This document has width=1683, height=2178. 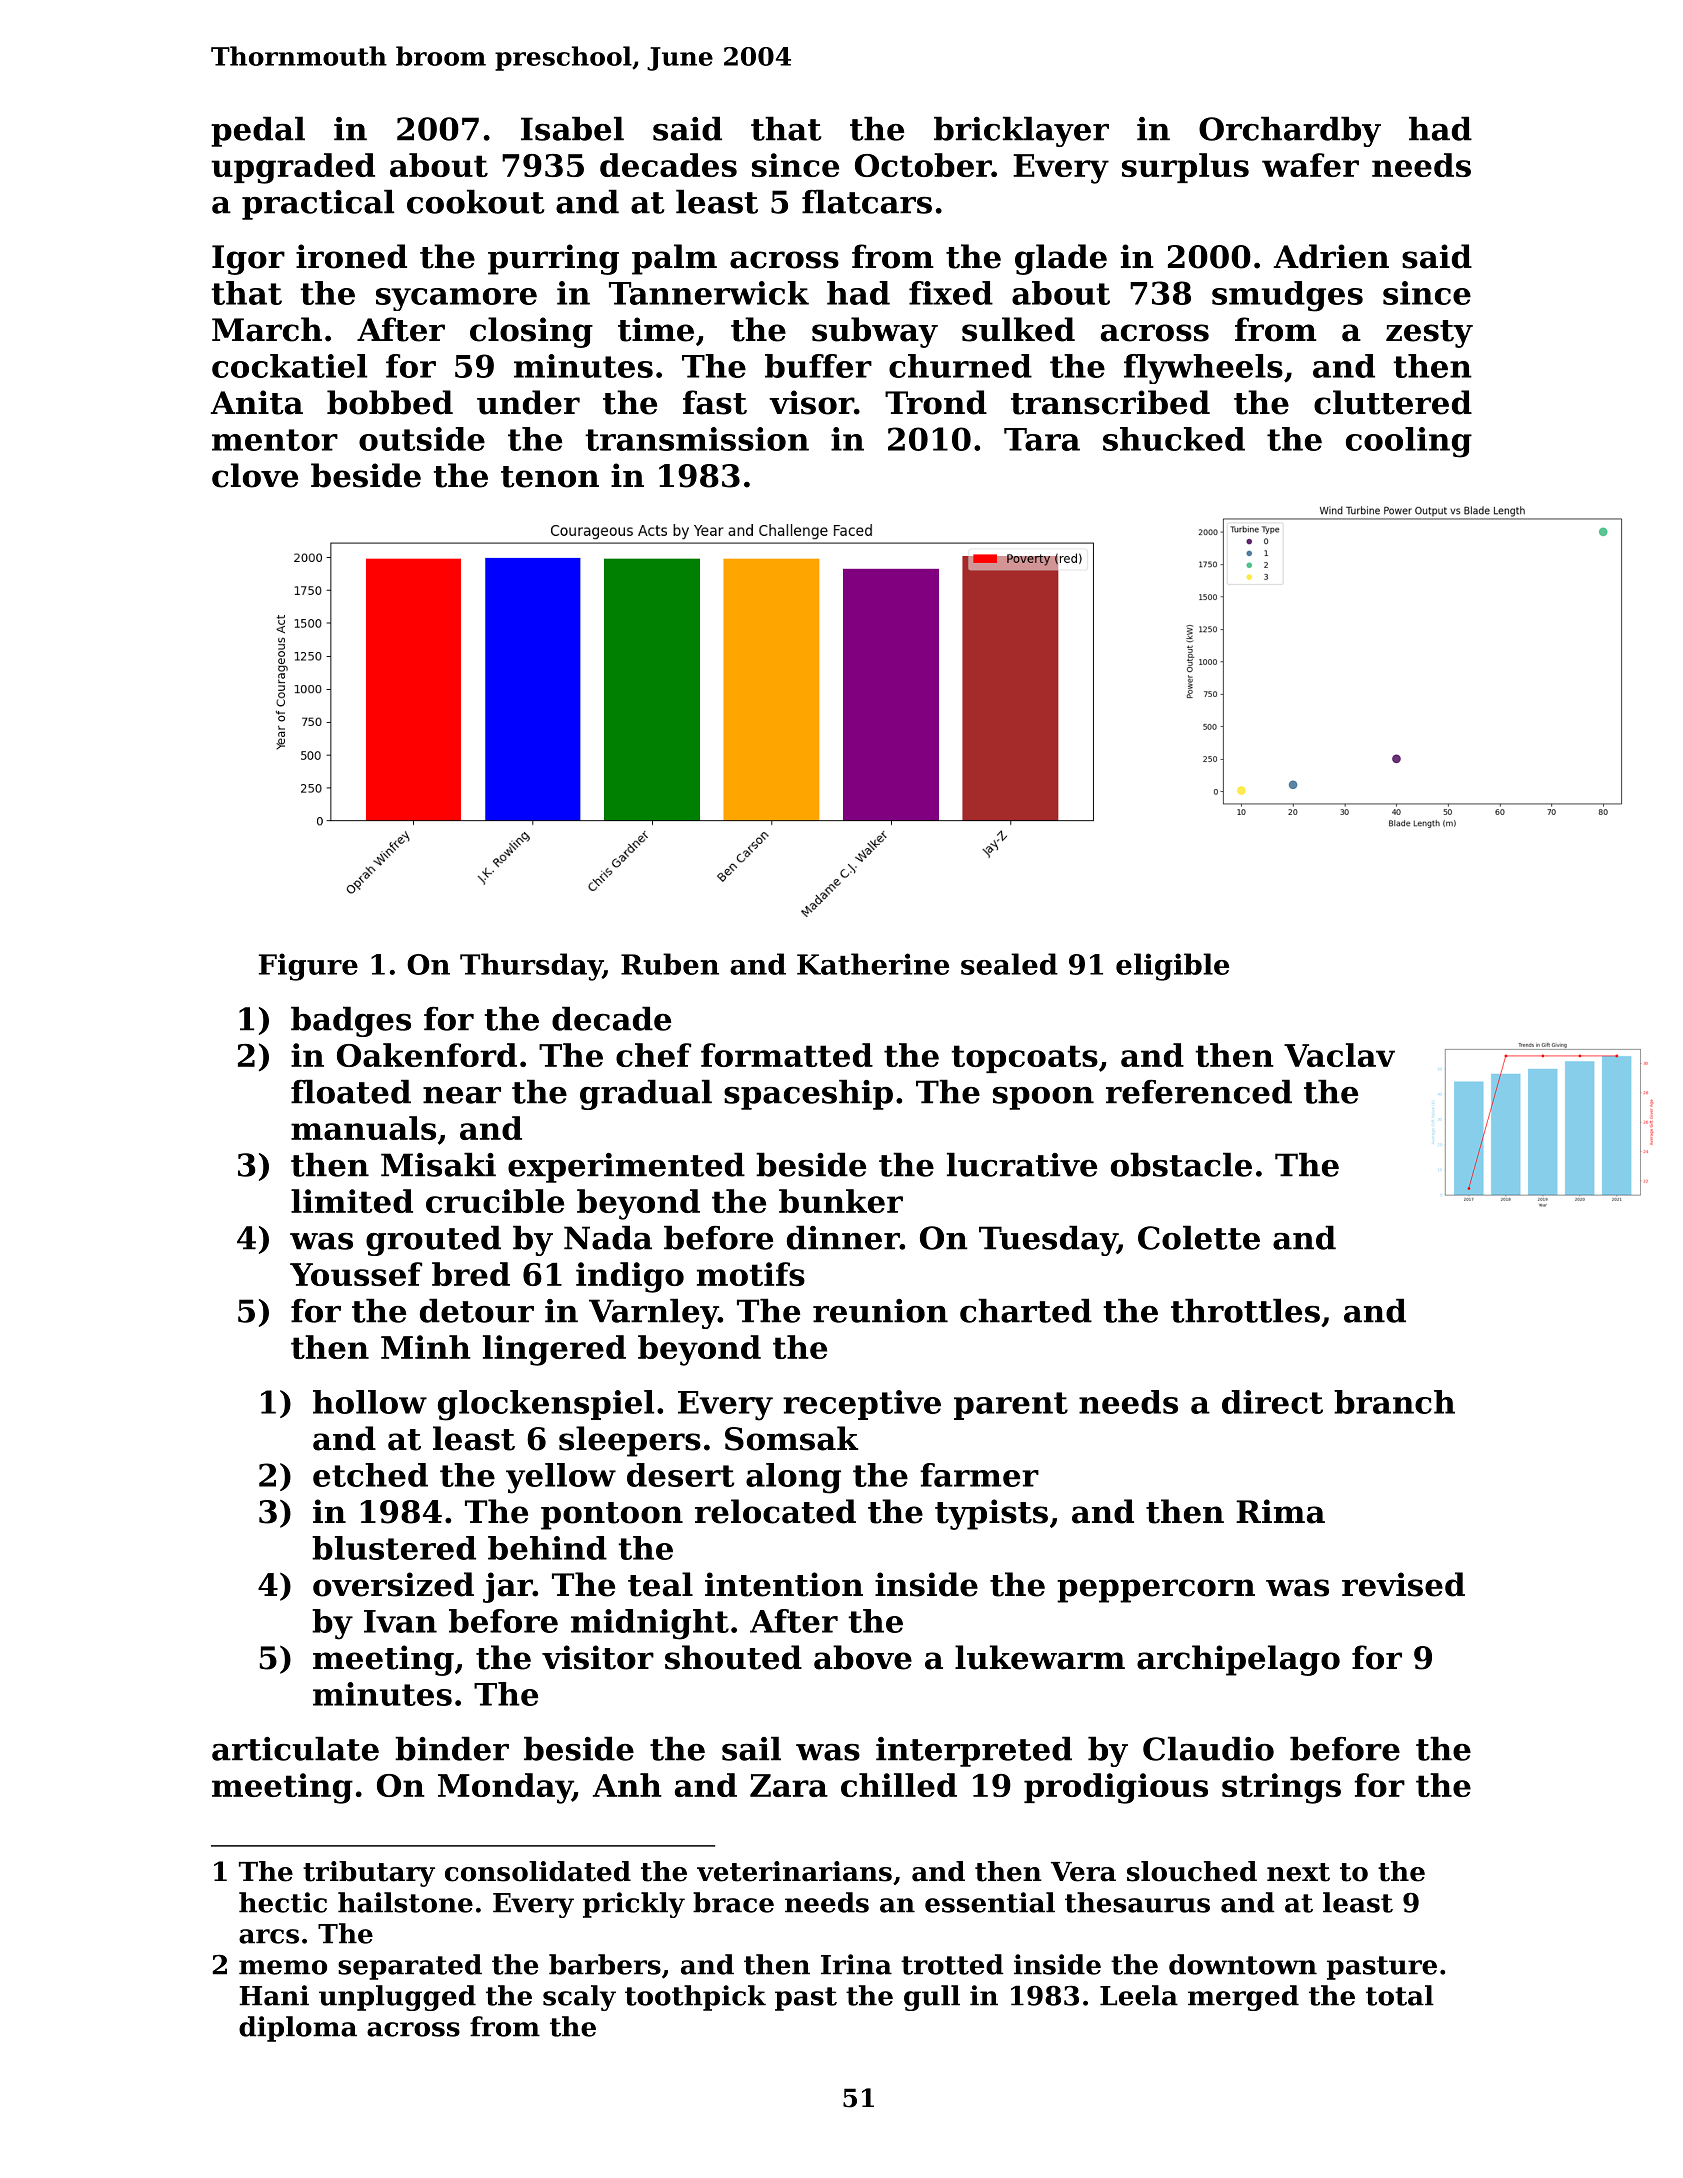 What do you see at coordinates (1061, 259) in the document?
I see `glade` at bounding box center [1061, 259].
